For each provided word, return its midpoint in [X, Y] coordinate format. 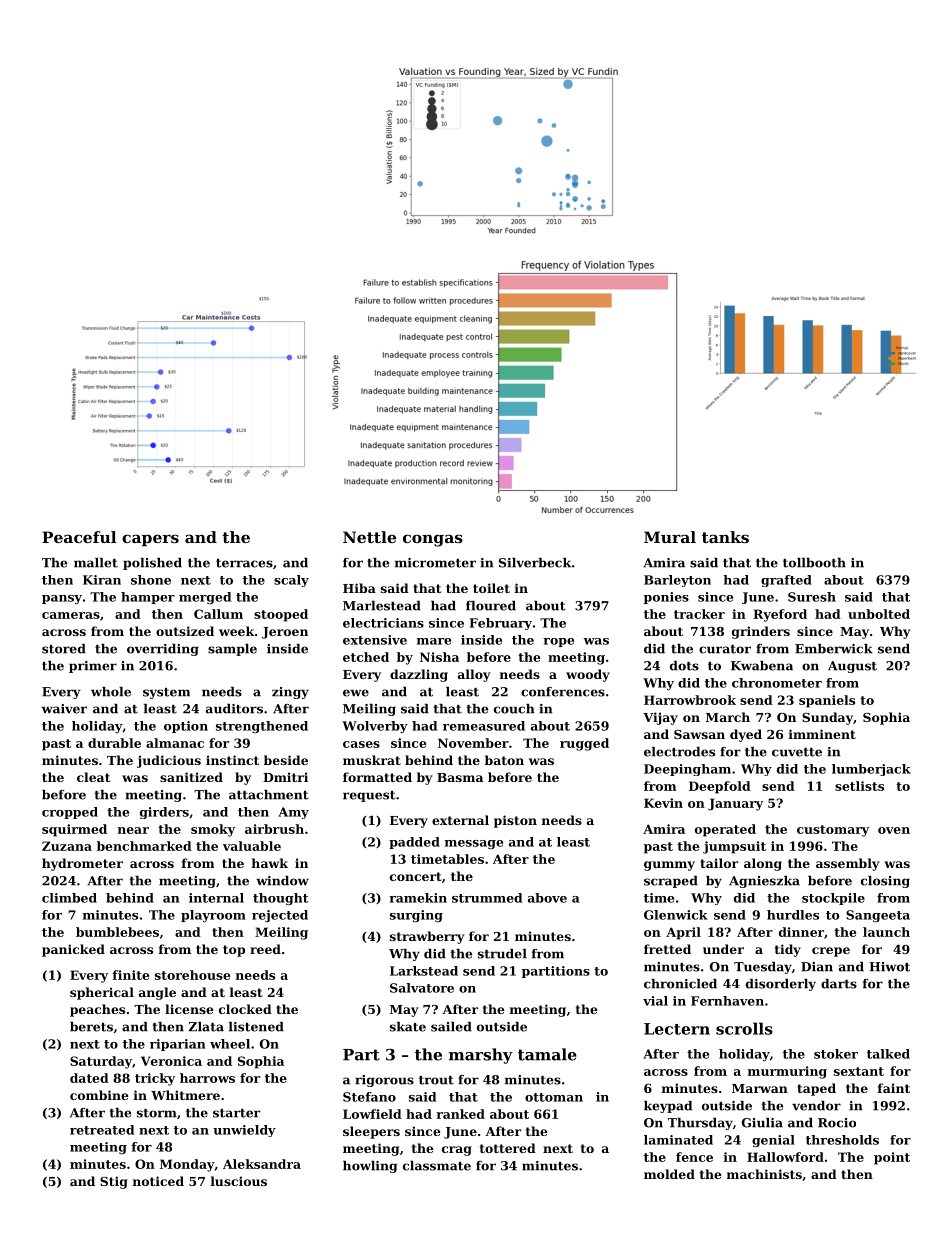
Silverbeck [535, 563]
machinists [764, 1174]
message [474, 844]
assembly [847, 864]
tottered [508, 1148]
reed [265, 949]
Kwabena [762, 666]
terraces [244, 563]
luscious [239, 1181]
